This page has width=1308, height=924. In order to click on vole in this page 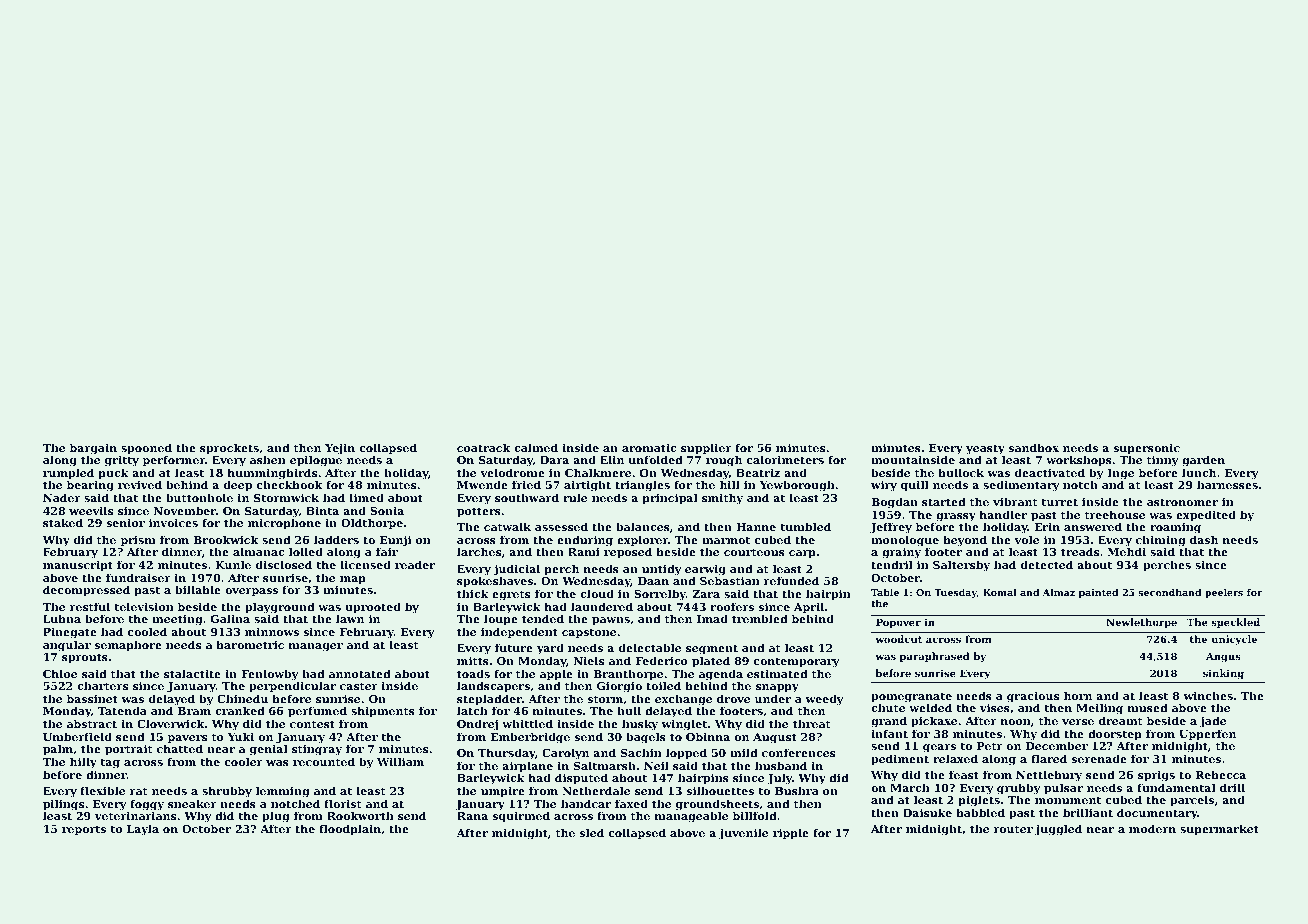, I will do `click(1026, 539)`.
